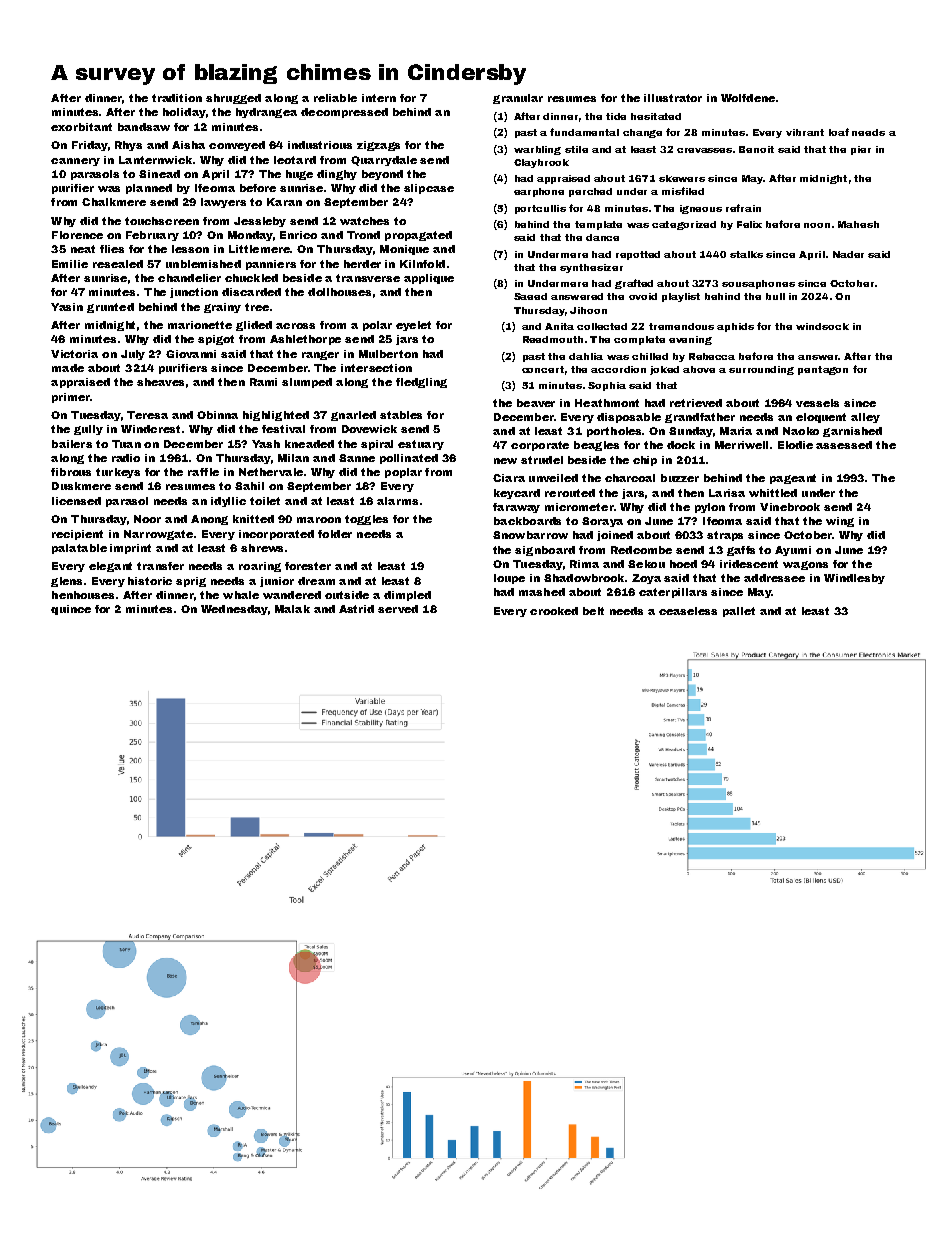 This screenshot has width=952, height=1233. Describe the element at coordinates (81, 127) in the screenshot. I see `exorbitant` at that location.
